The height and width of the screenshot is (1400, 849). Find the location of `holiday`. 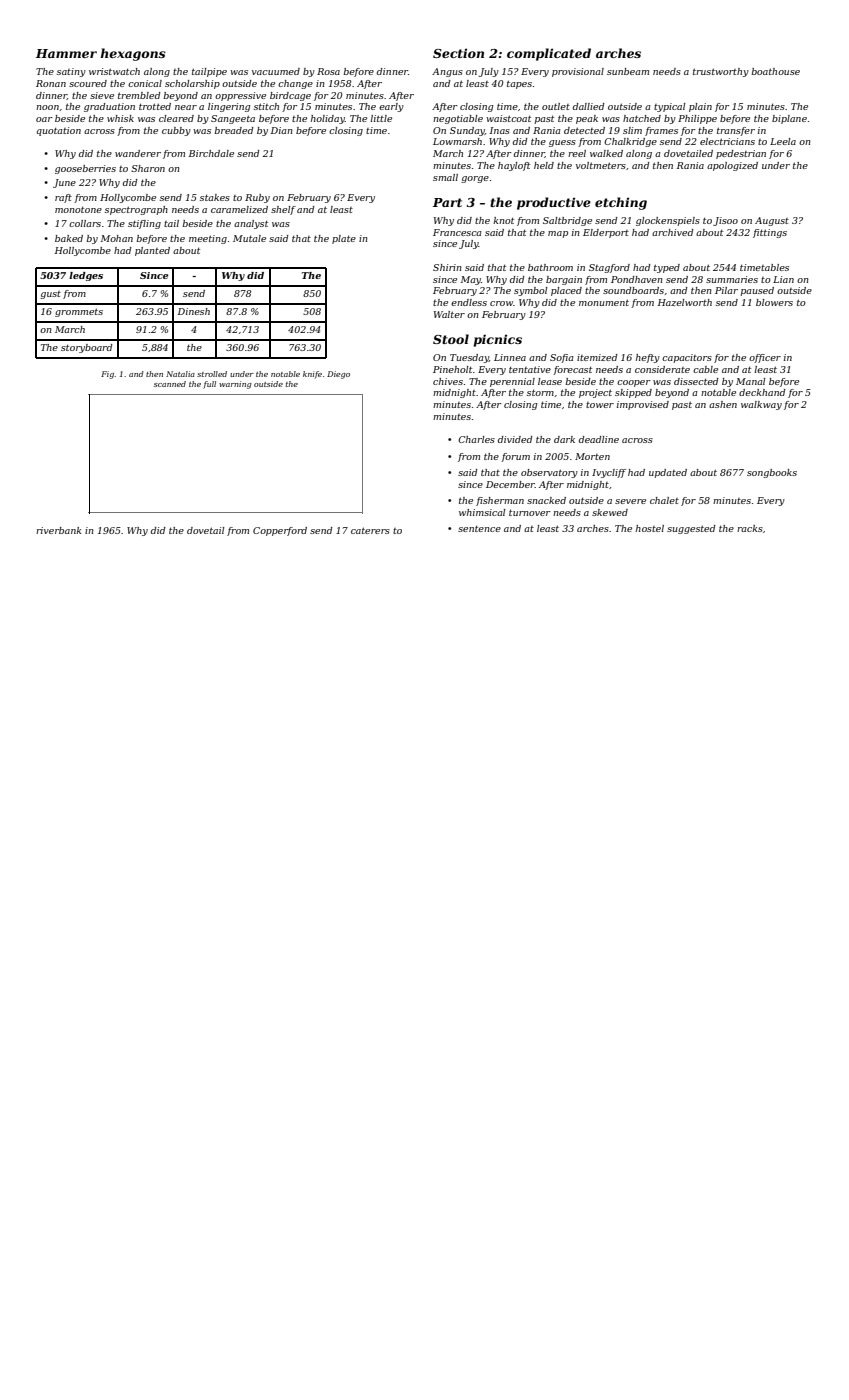

holiday is located at coordinates (328, 119).
